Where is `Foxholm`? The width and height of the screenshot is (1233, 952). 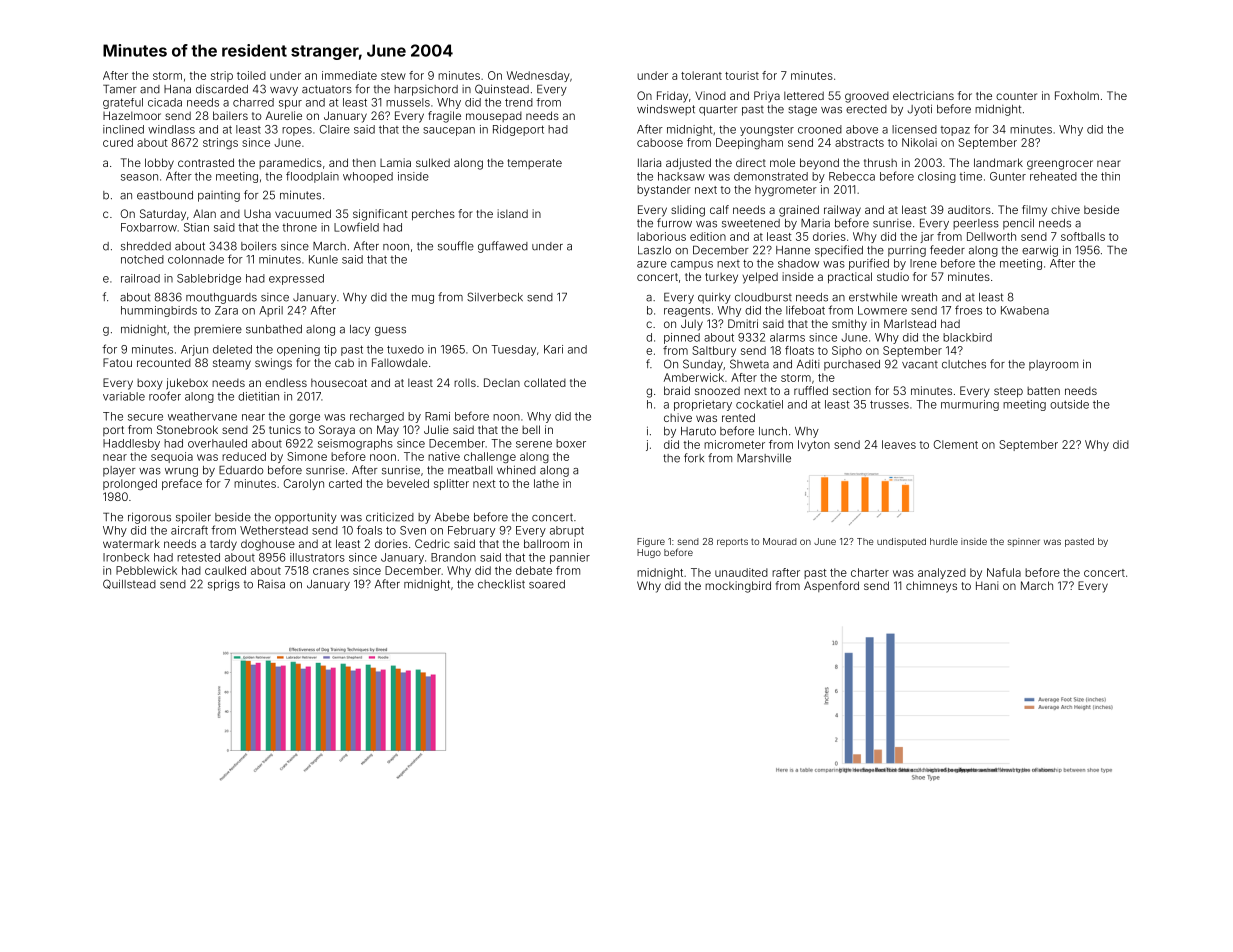
Foxholm is located at coordinates (1077, 95).
